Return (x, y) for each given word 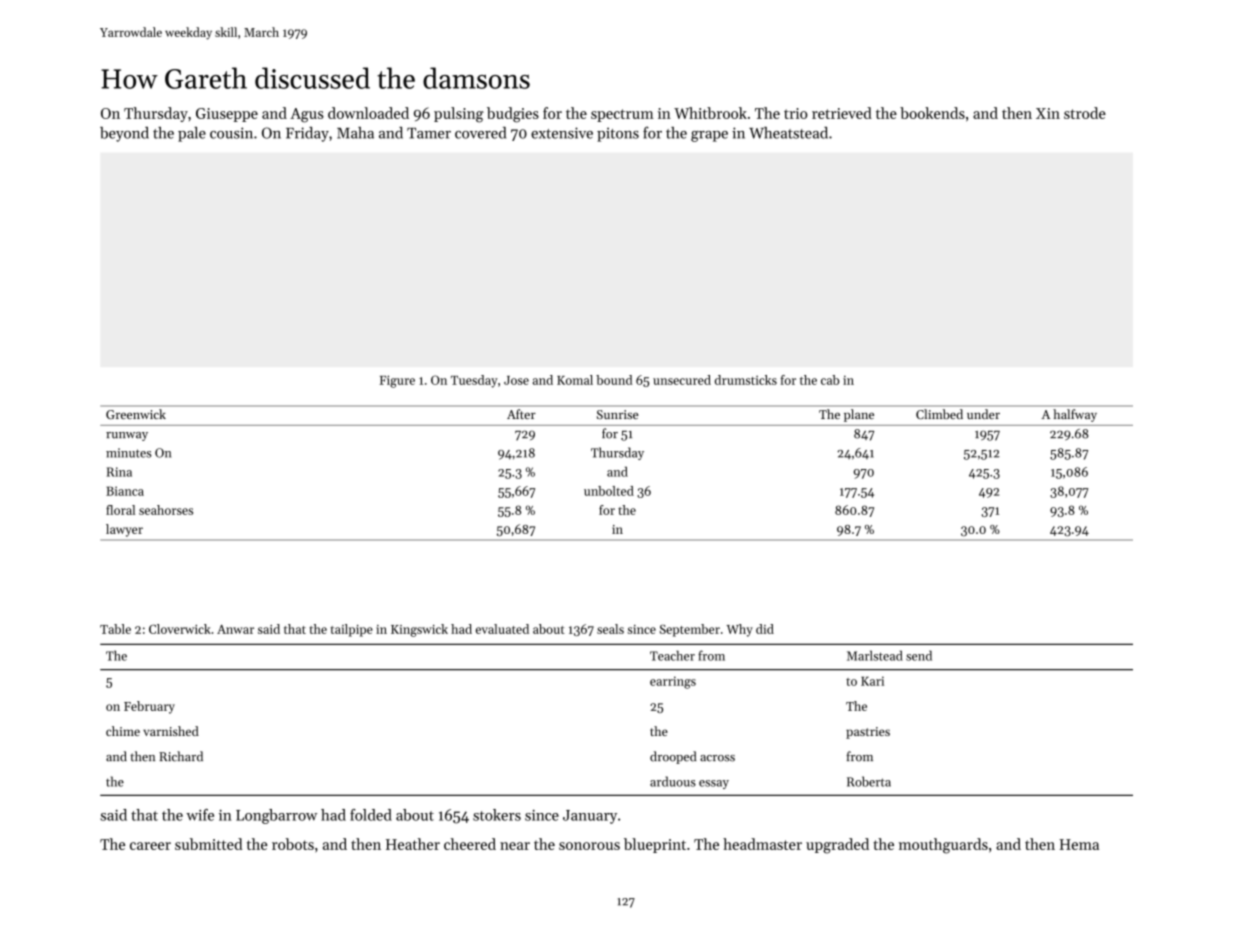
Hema (1079, 844)
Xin (1048, 113)
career (150, 846)
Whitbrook (710, 113)
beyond (124, 134)
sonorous (589, 846)
